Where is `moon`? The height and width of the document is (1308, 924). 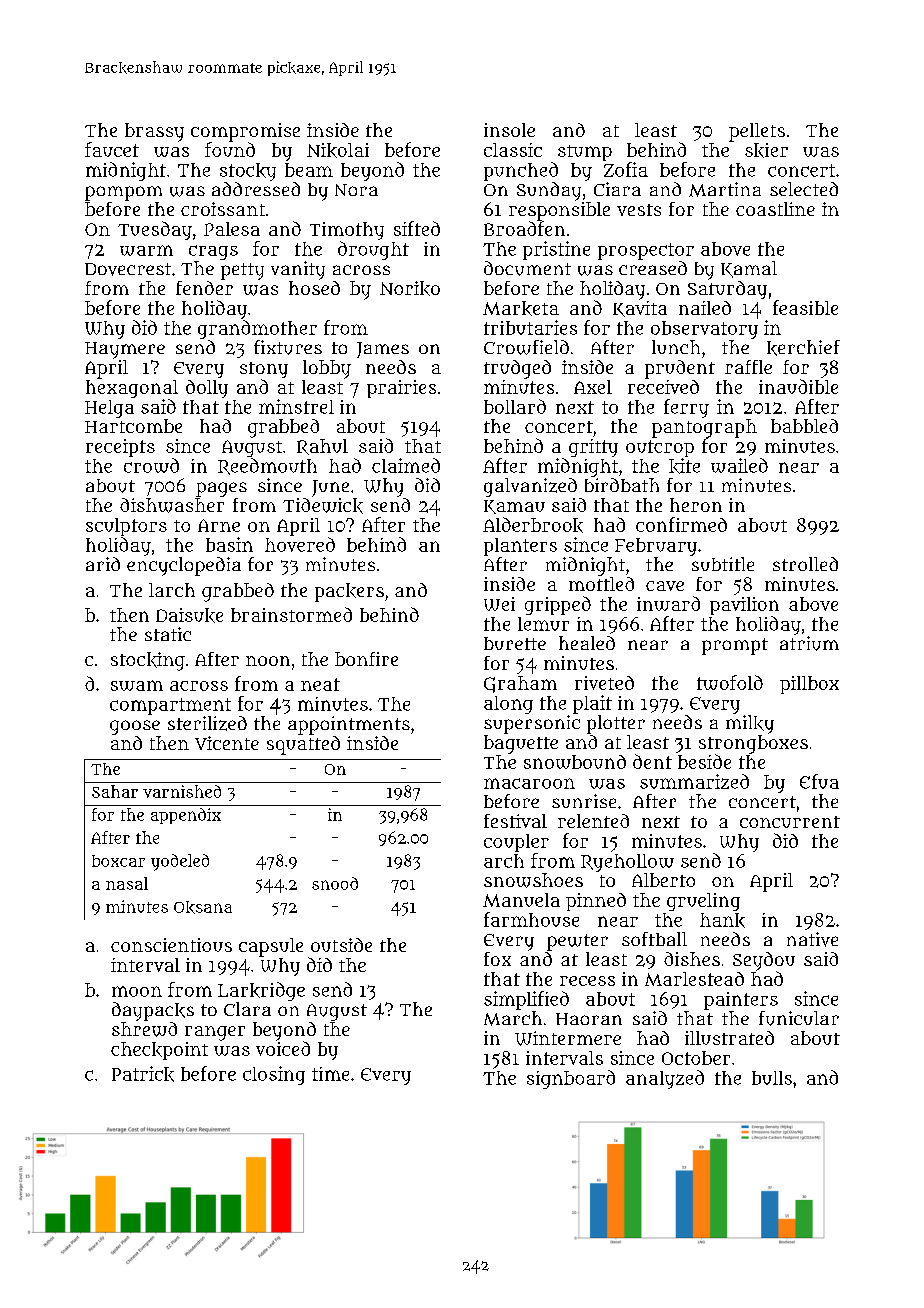 moon is located at coordinates (137, 991).
